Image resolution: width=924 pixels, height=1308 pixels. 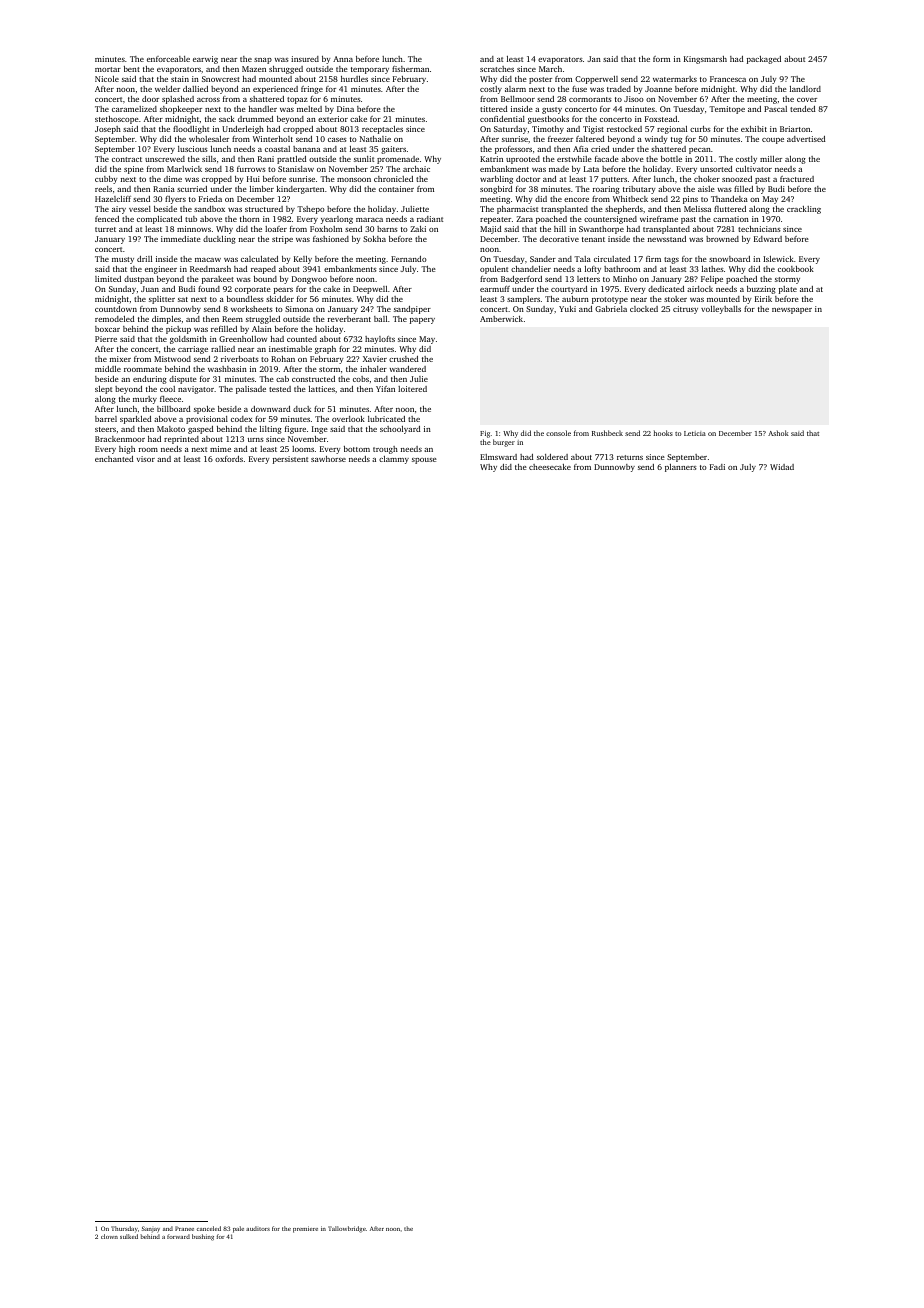 What do you see at coordinates (238, 1229) in the screenshot?
I see `pale` at bounding box center [238, 1229].
